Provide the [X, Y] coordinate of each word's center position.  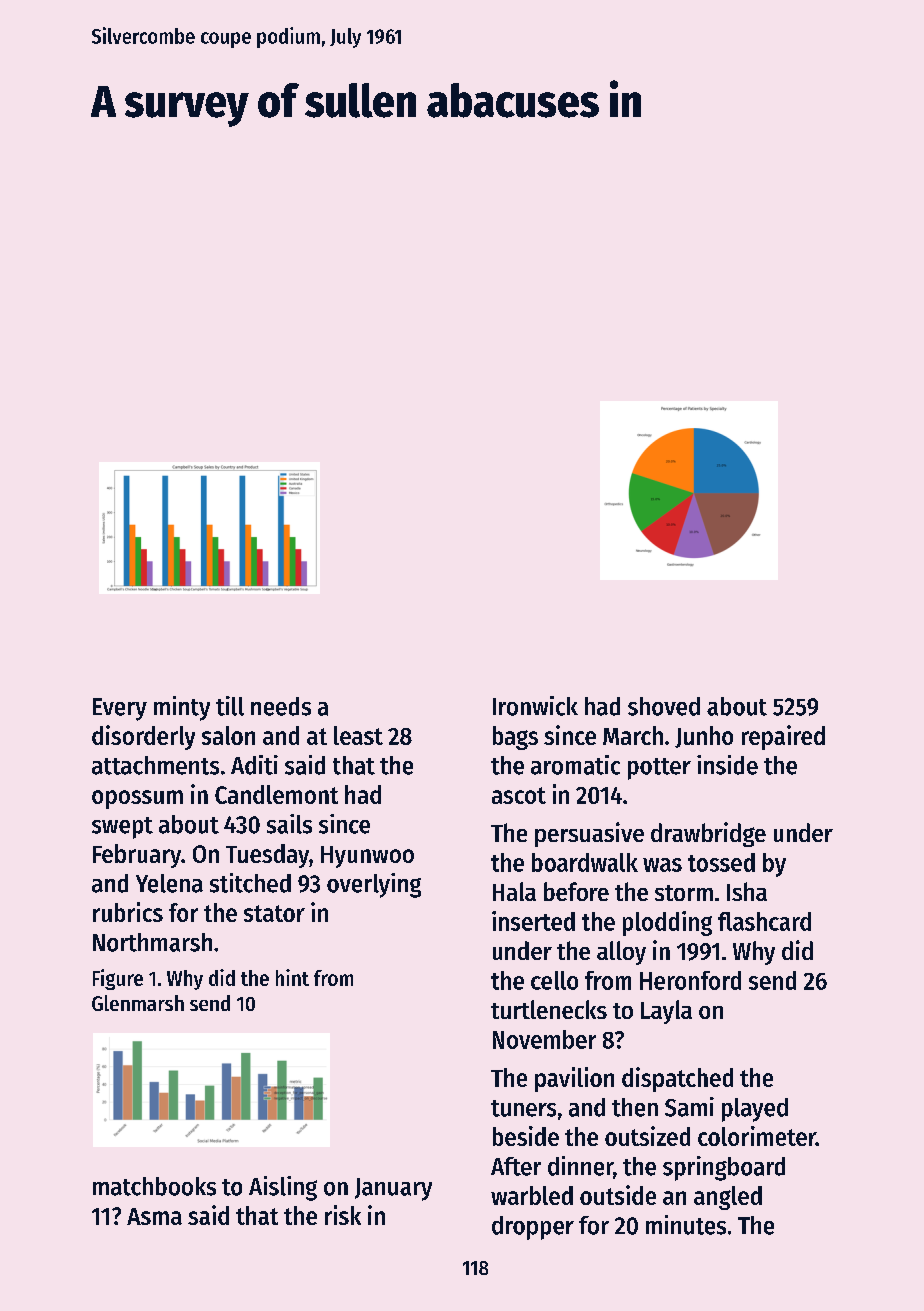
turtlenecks [549, 1009]
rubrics [128, 912]
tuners [523, 1108]
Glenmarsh [138, 1003]
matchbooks [154, 1186]
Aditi [254, 765]
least [358, 735]
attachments [155, 765]
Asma [154, 1216]
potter [659, 769]
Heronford [690, 980]
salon [228, 735]
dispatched [677, 1079]
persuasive [589, 834]
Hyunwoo [367, 857]
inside [727, 765]
